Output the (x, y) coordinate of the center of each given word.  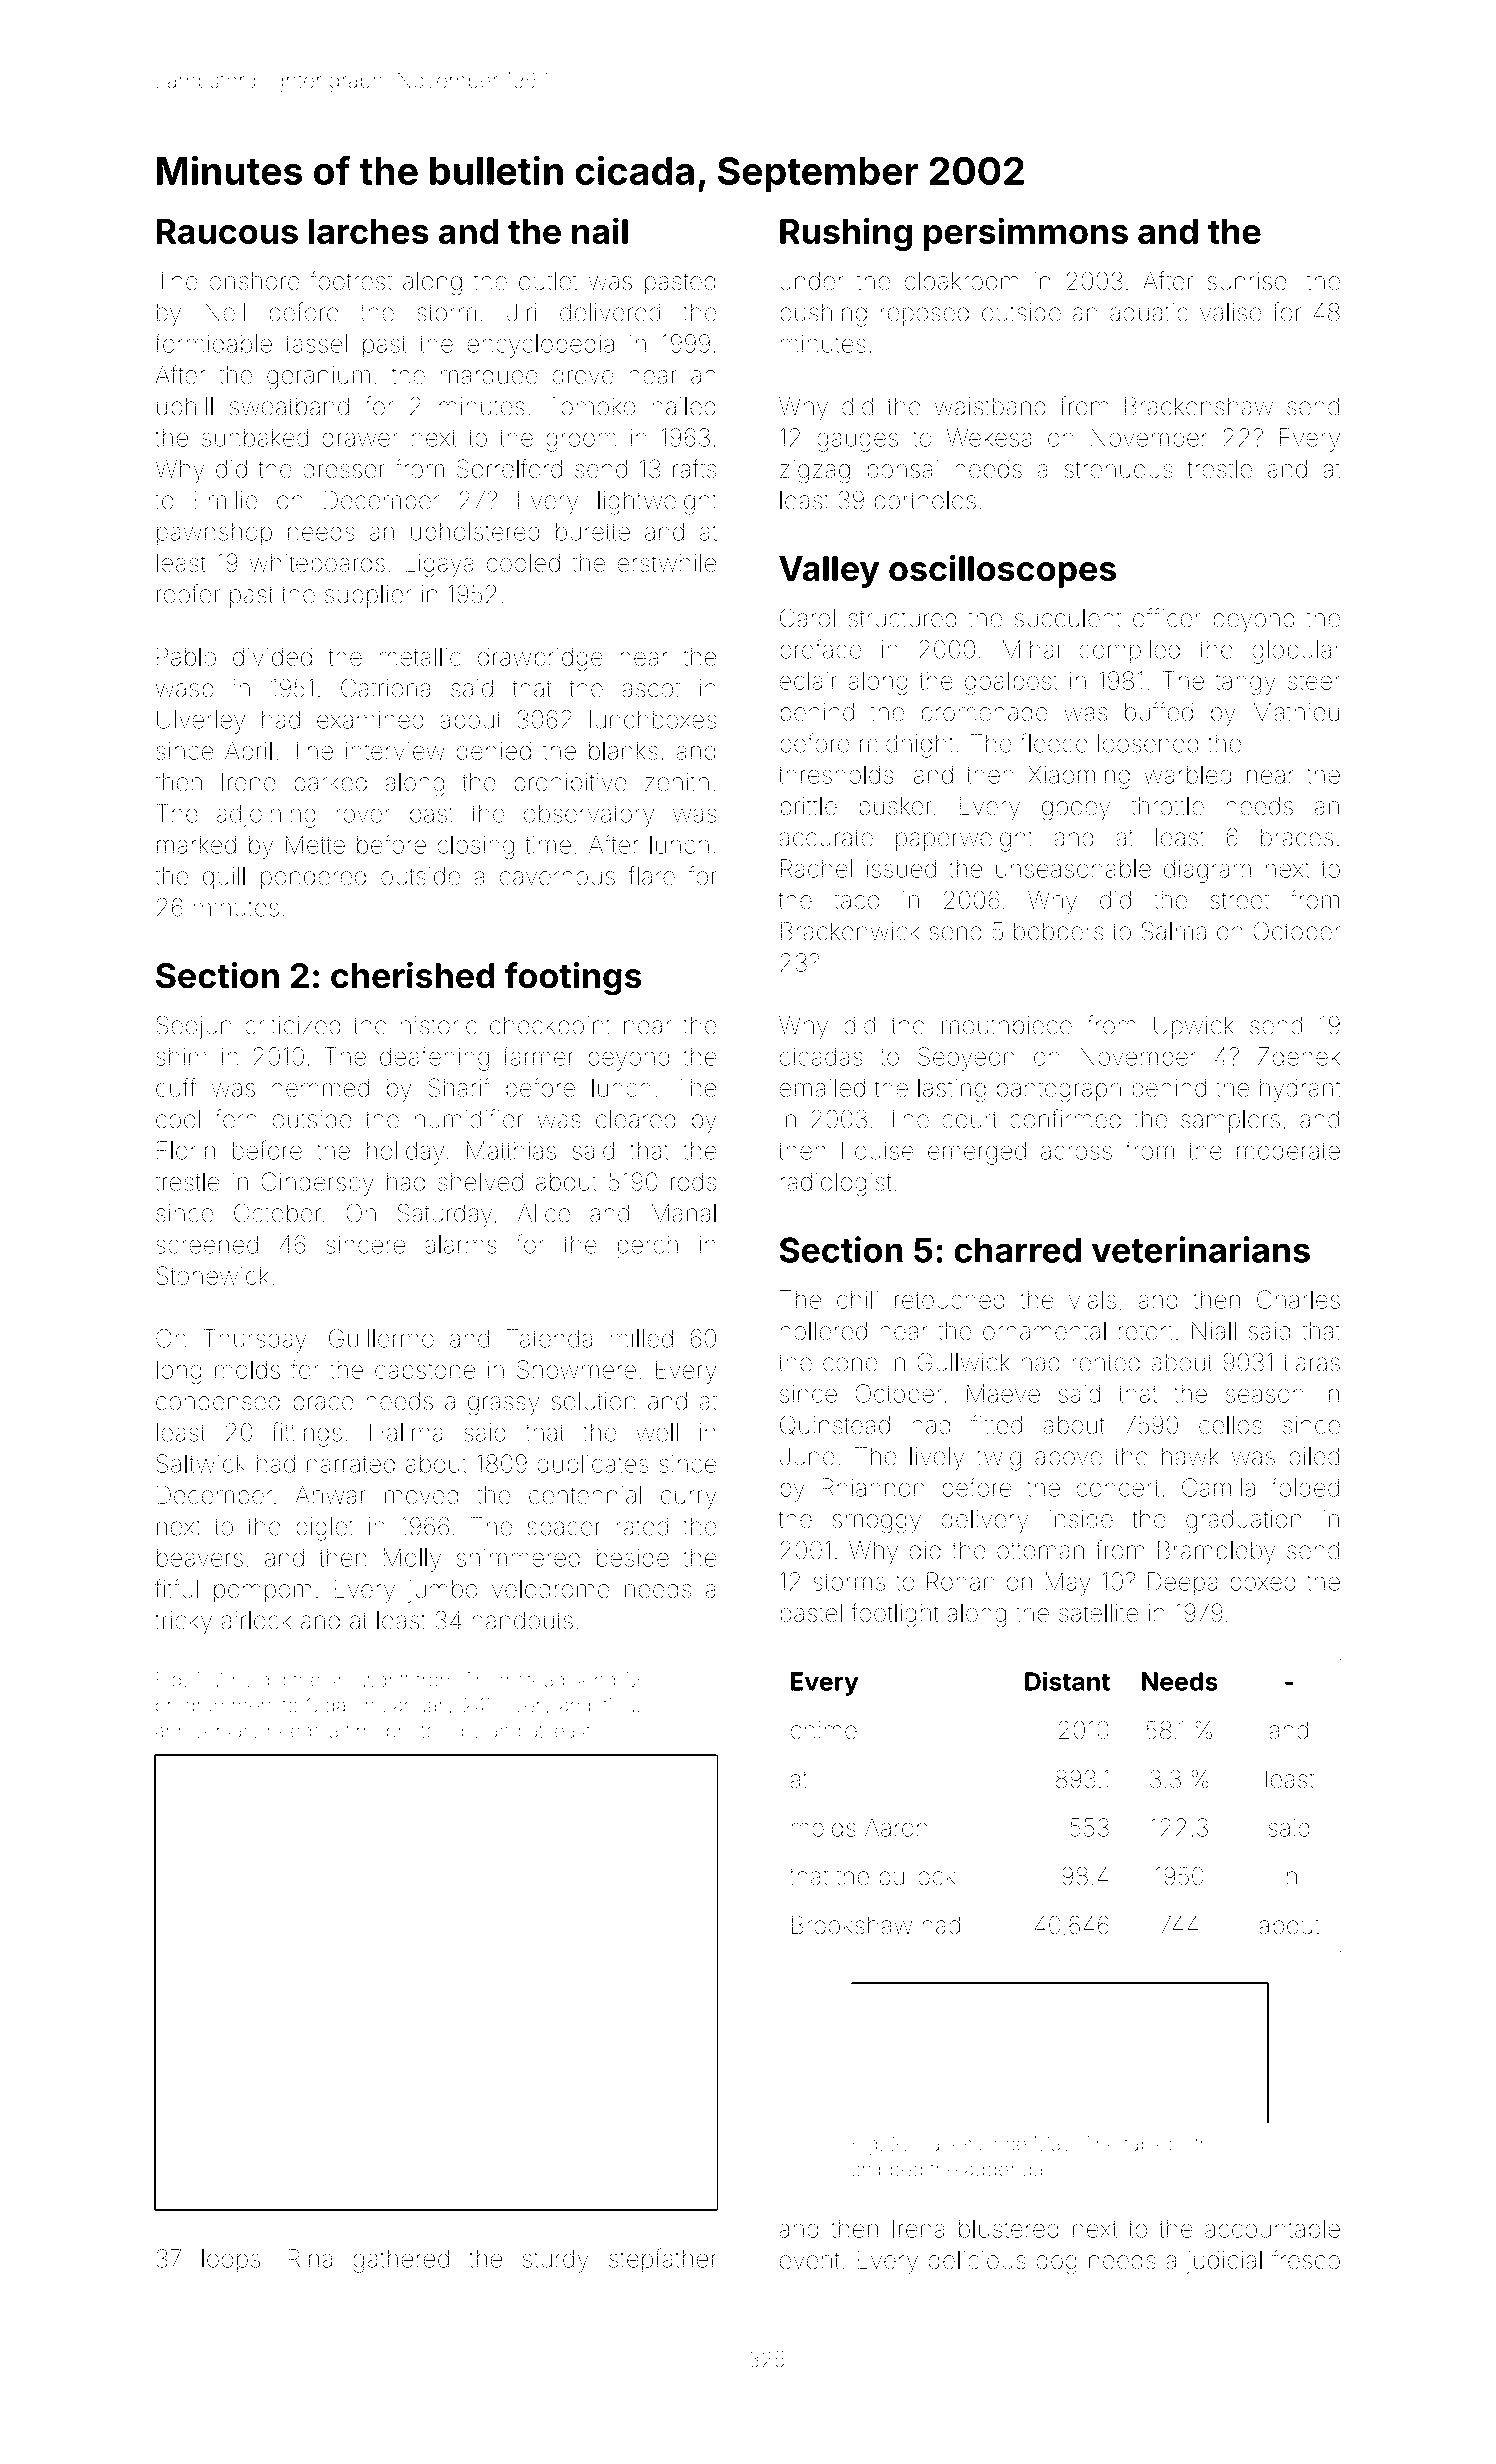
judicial (1224, 2262)
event (809, 2261)
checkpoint (550, 1027)
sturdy (556, 2261)
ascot (651, 689)
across (1076, 1152)
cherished (413, 975)
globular (1296, 652)
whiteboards (317, 563)
